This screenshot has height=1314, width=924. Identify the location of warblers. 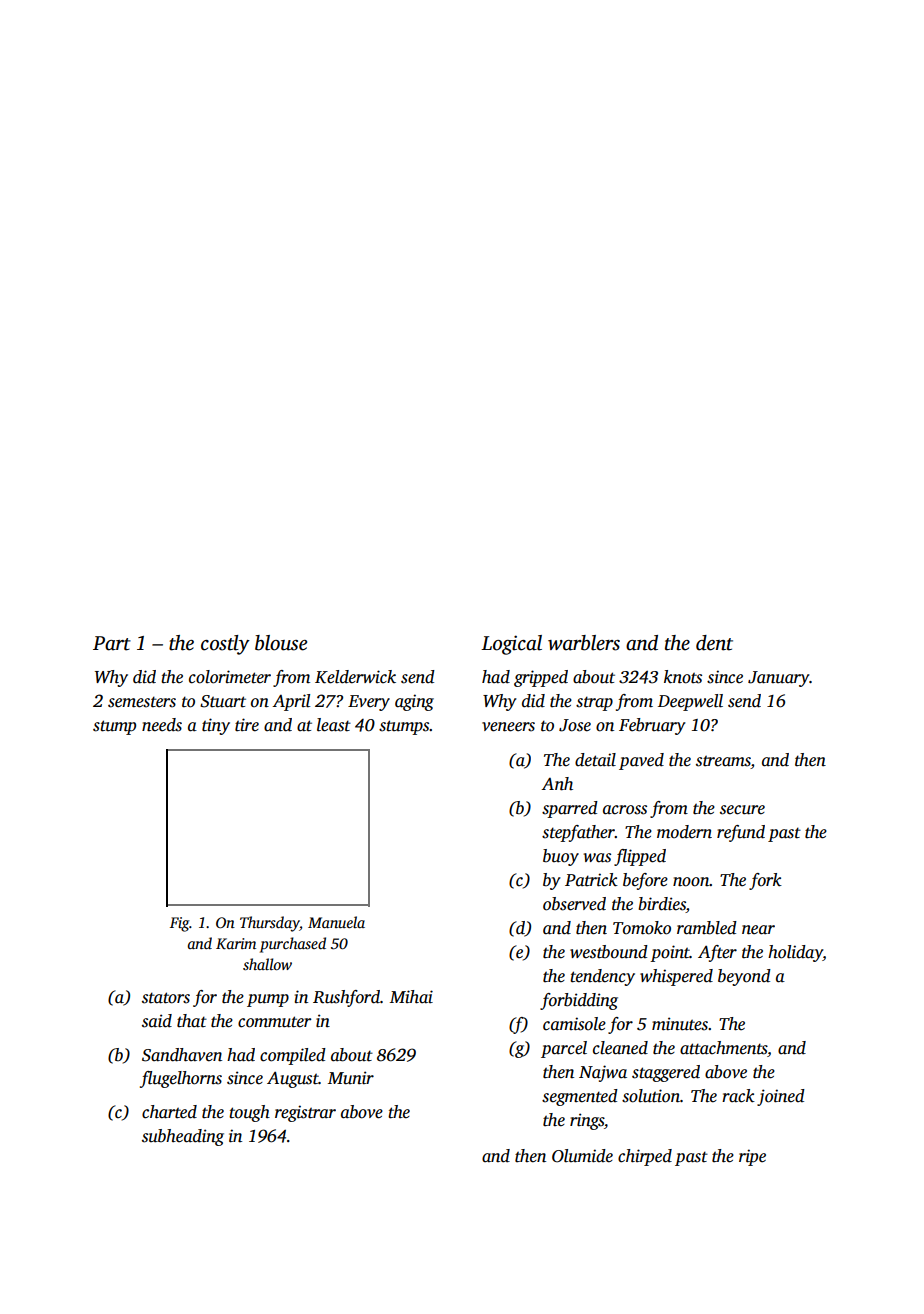
(584, 643).
